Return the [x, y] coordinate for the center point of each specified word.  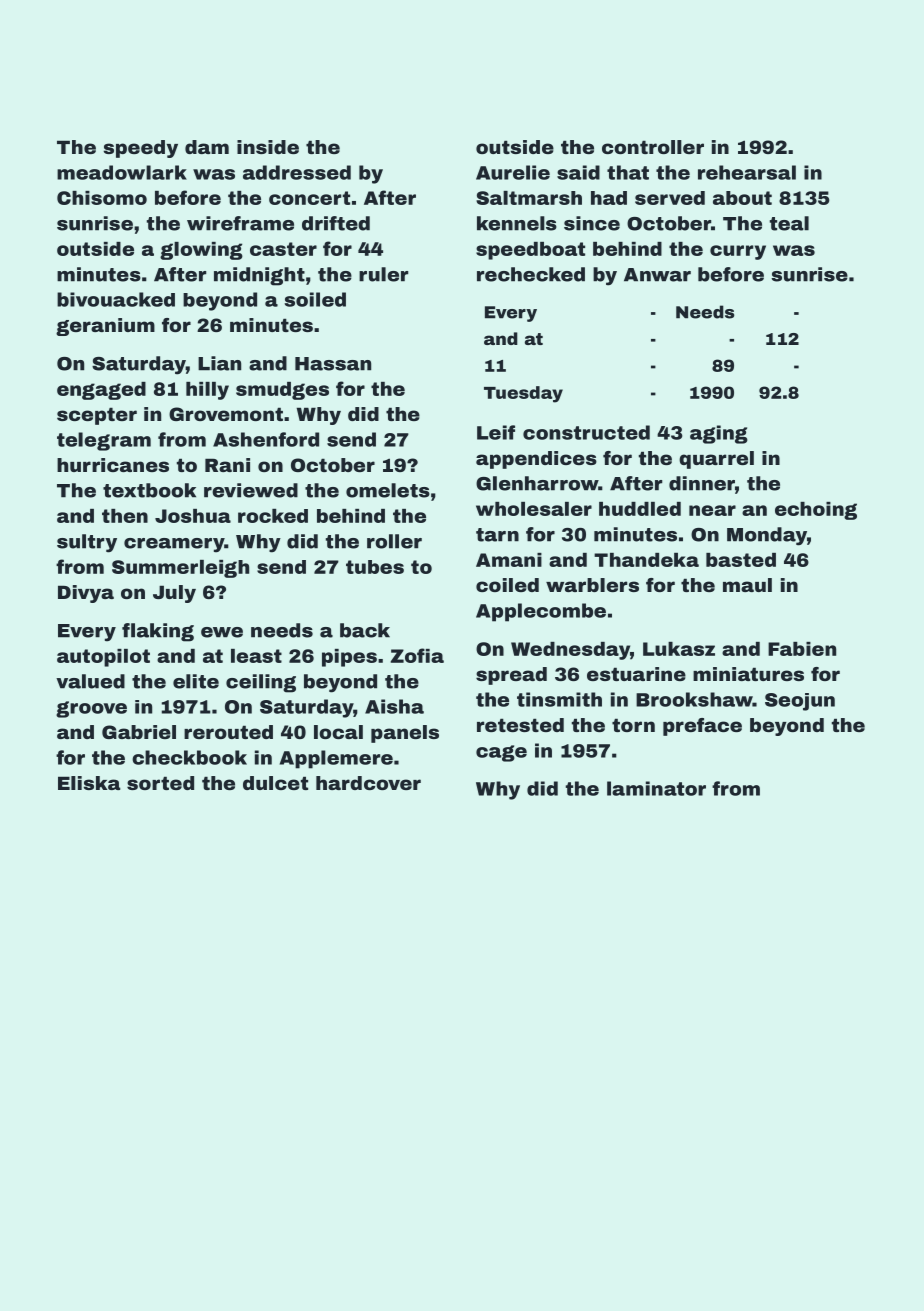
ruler [383, 274]
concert [309, 198]
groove [91, 709]
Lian [219, 363]
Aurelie [513, 172]
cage [501, 753]
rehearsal [747, 172]
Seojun [800, 702]
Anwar [657, 275]
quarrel [716, 460]
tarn [497, 535]
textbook [149, 490]
